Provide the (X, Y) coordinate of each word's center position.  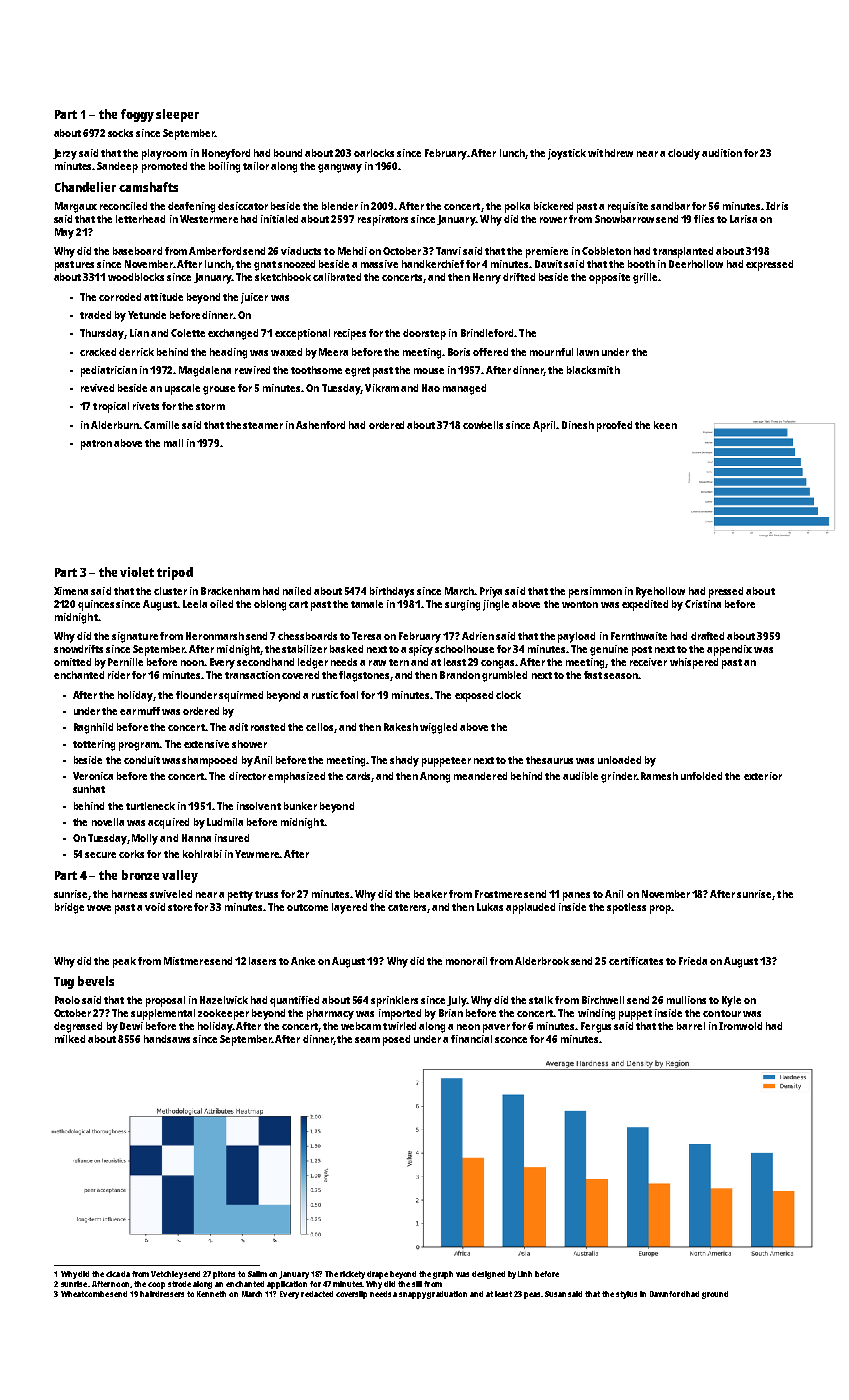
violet (137, 572)
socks (120, 133)
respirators (383, 220)
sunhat (89, 789)
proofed (614, 426)
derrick (136, 352)
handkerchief (433, 264)
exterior (763, 776)
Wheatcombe (85, 1294)
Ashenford (320, 425)
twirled (399, 1026)
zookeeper (223, 1014)
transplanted (683, 252)
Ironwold (740, 1026)
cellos (319, 727)
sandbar (670, 206)
